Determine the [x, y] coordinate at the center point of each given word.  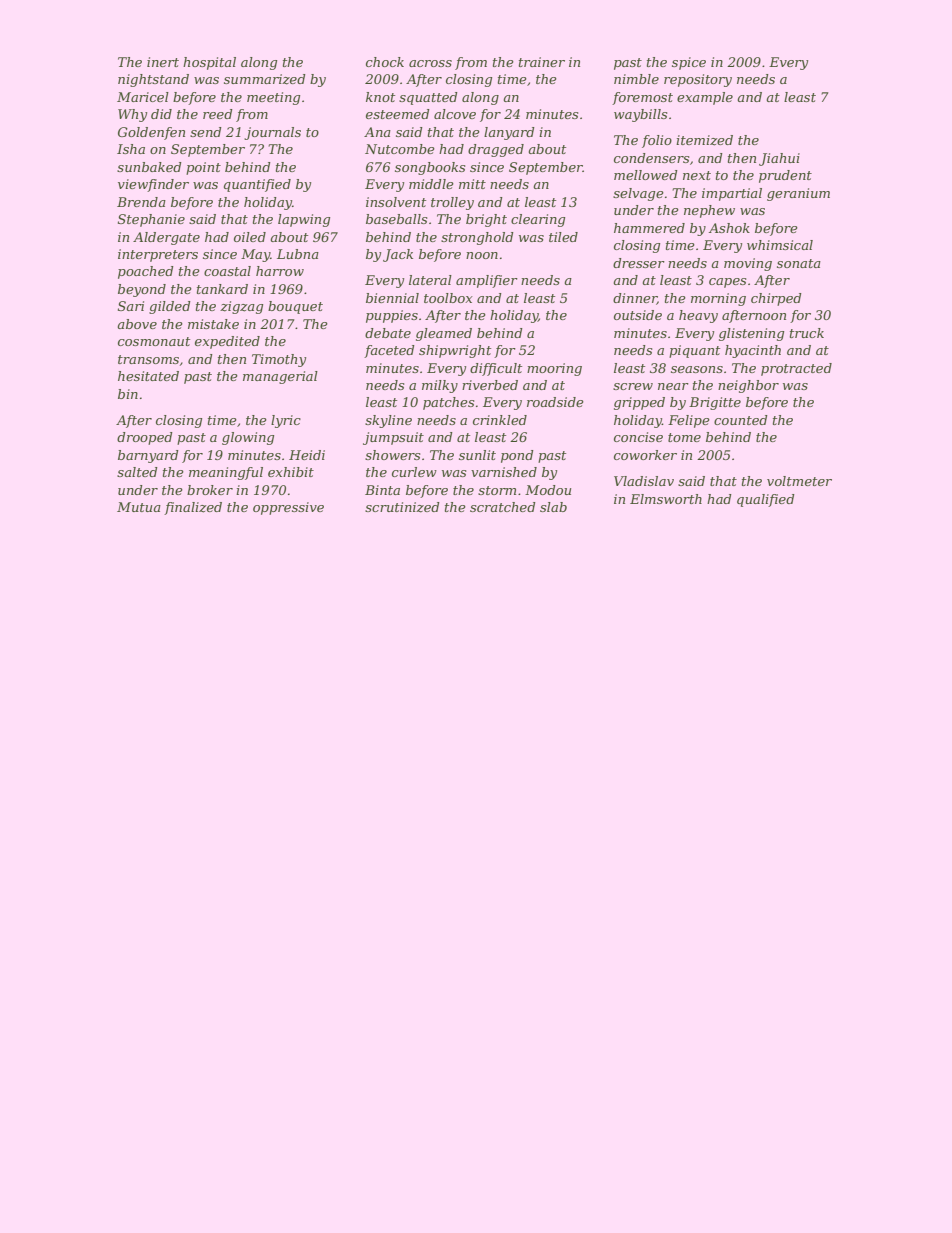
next [697, 175]
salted [137, 472]
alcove [455, 114]
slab [553, 507]
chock [385, 62]
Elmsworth [666, 499]
